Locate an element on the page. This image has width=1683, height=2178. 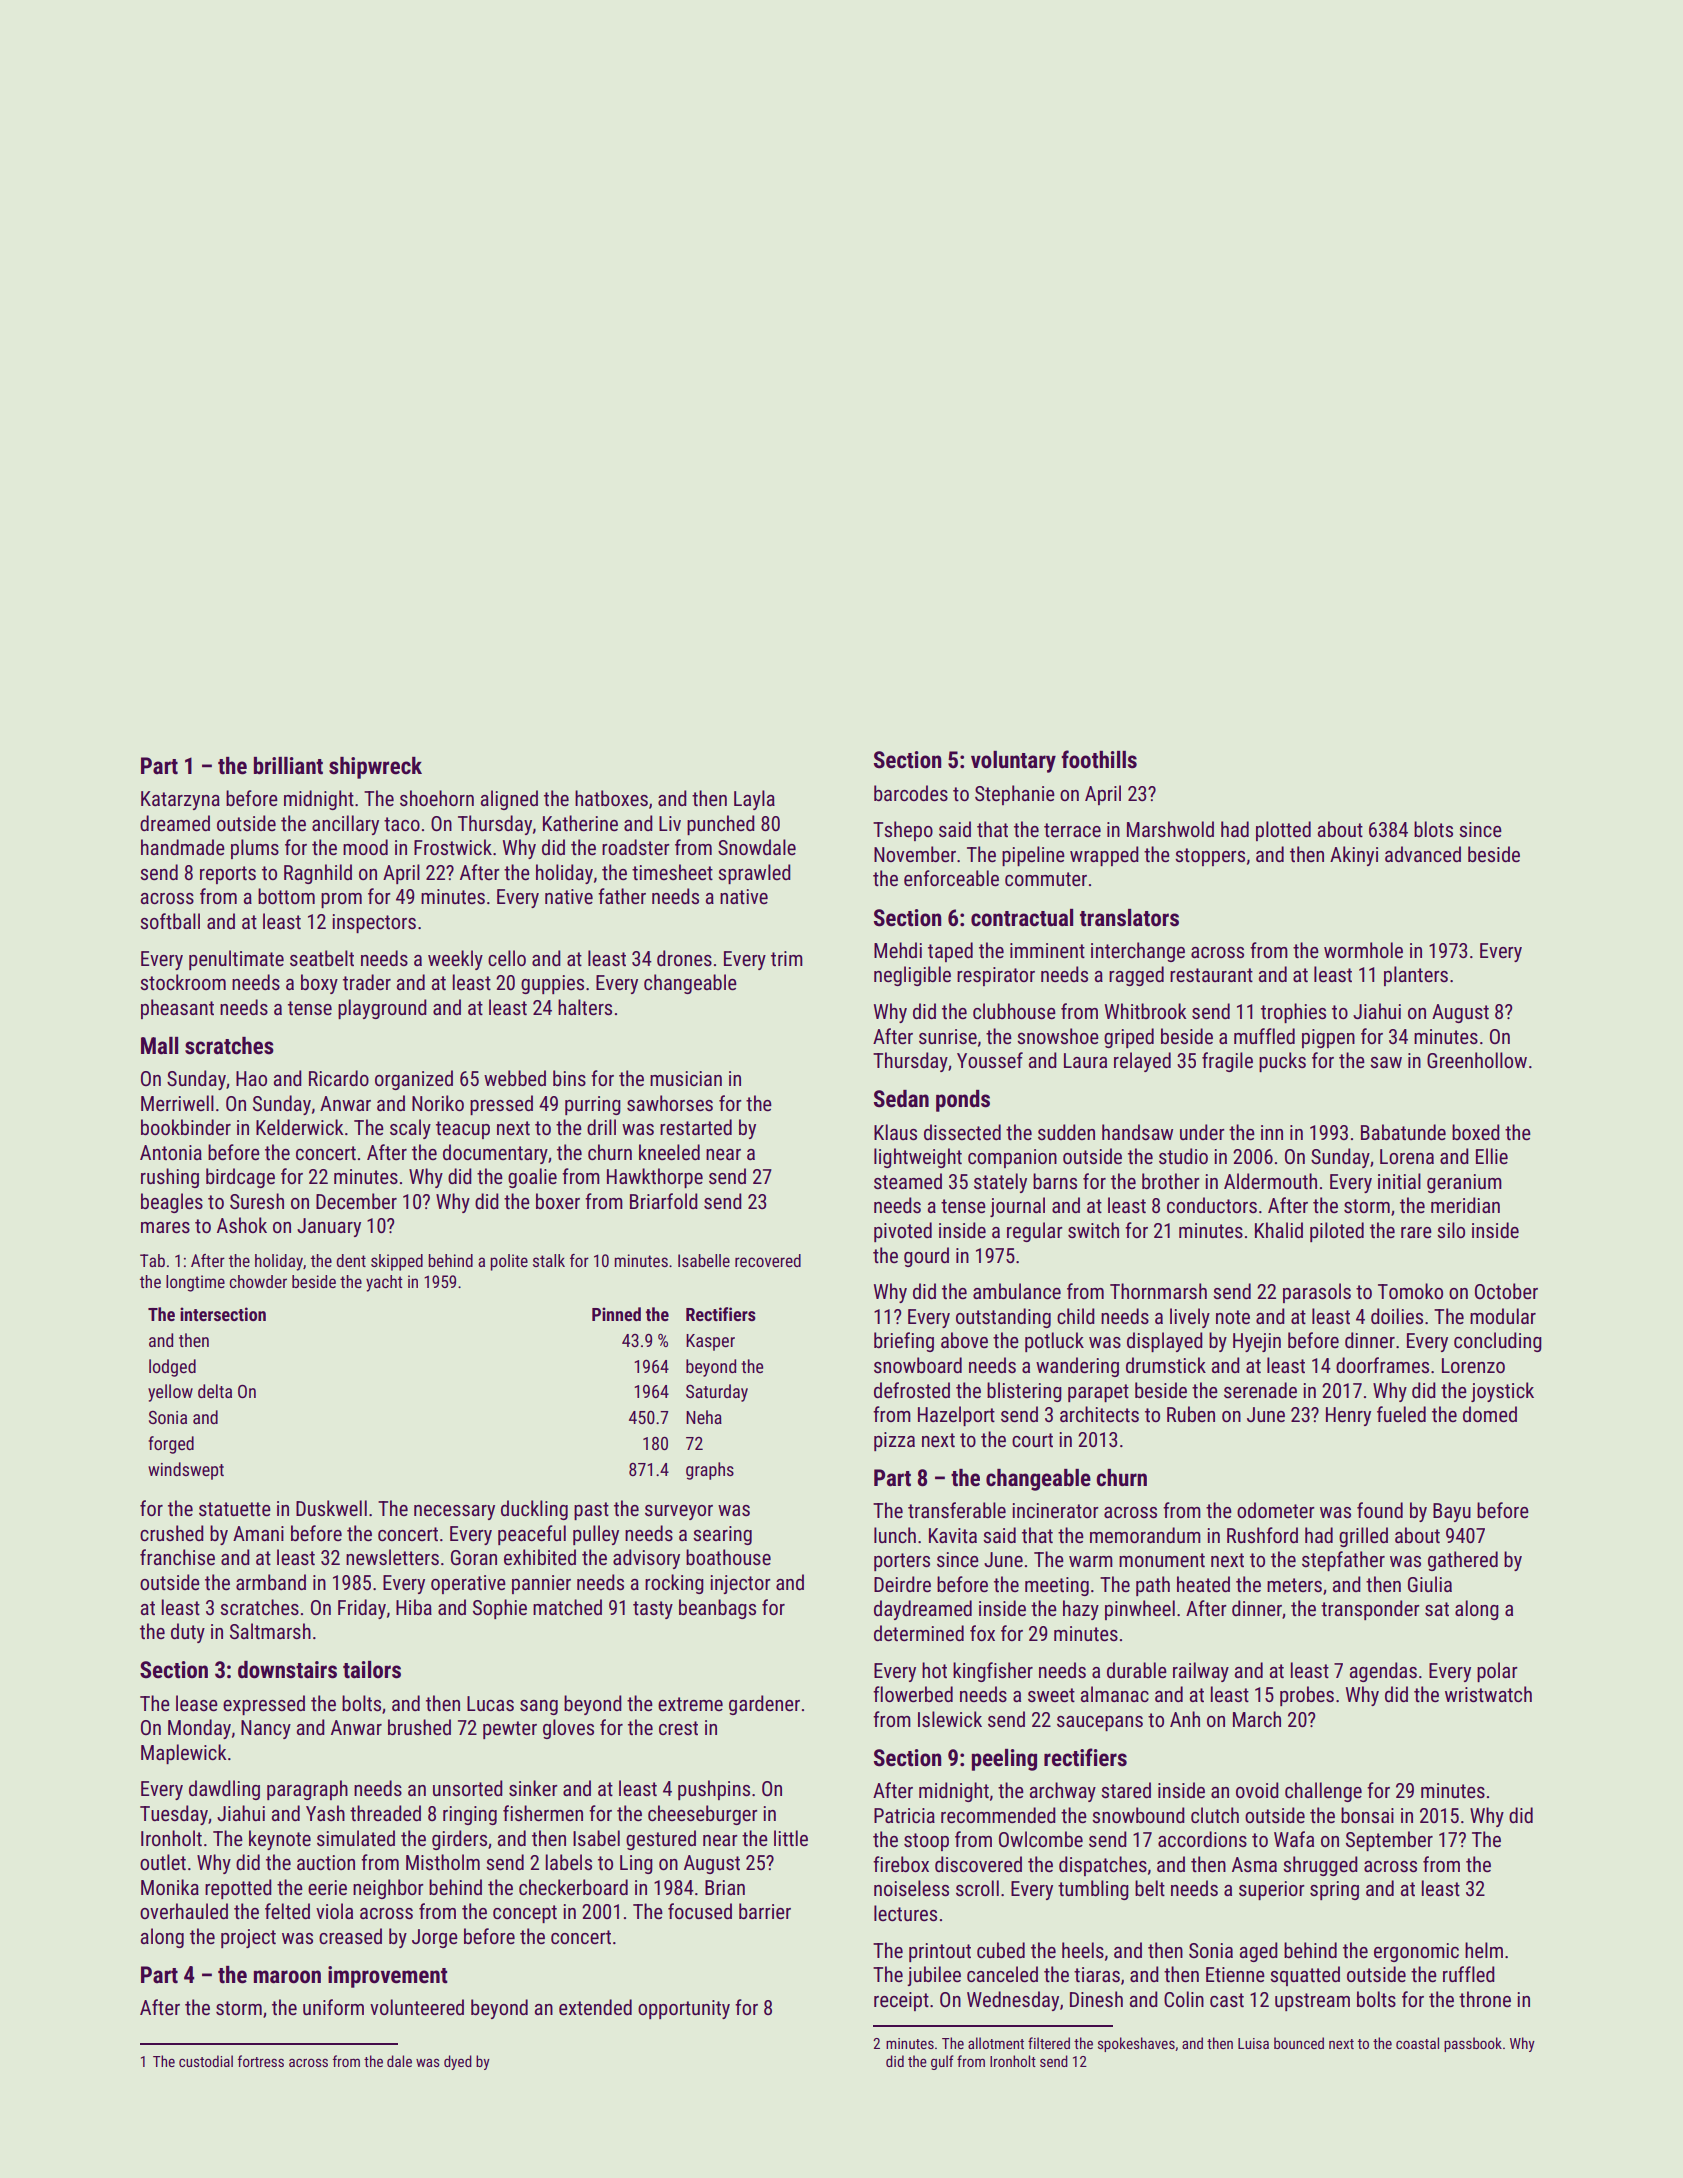
passbook is located at coordinates (1473, 2044).
